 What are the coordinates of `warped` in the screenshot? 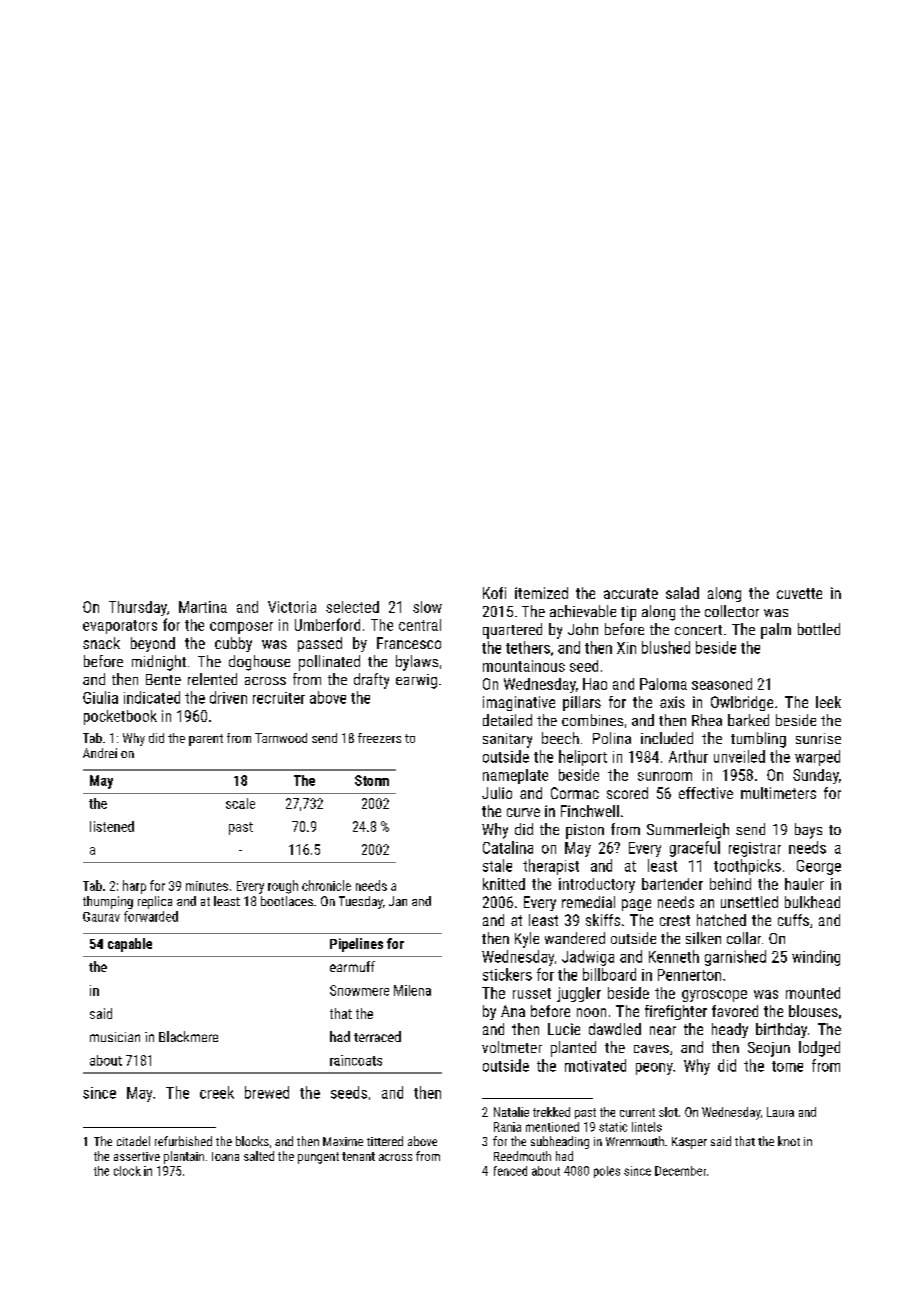 It's located at (817, 758).
